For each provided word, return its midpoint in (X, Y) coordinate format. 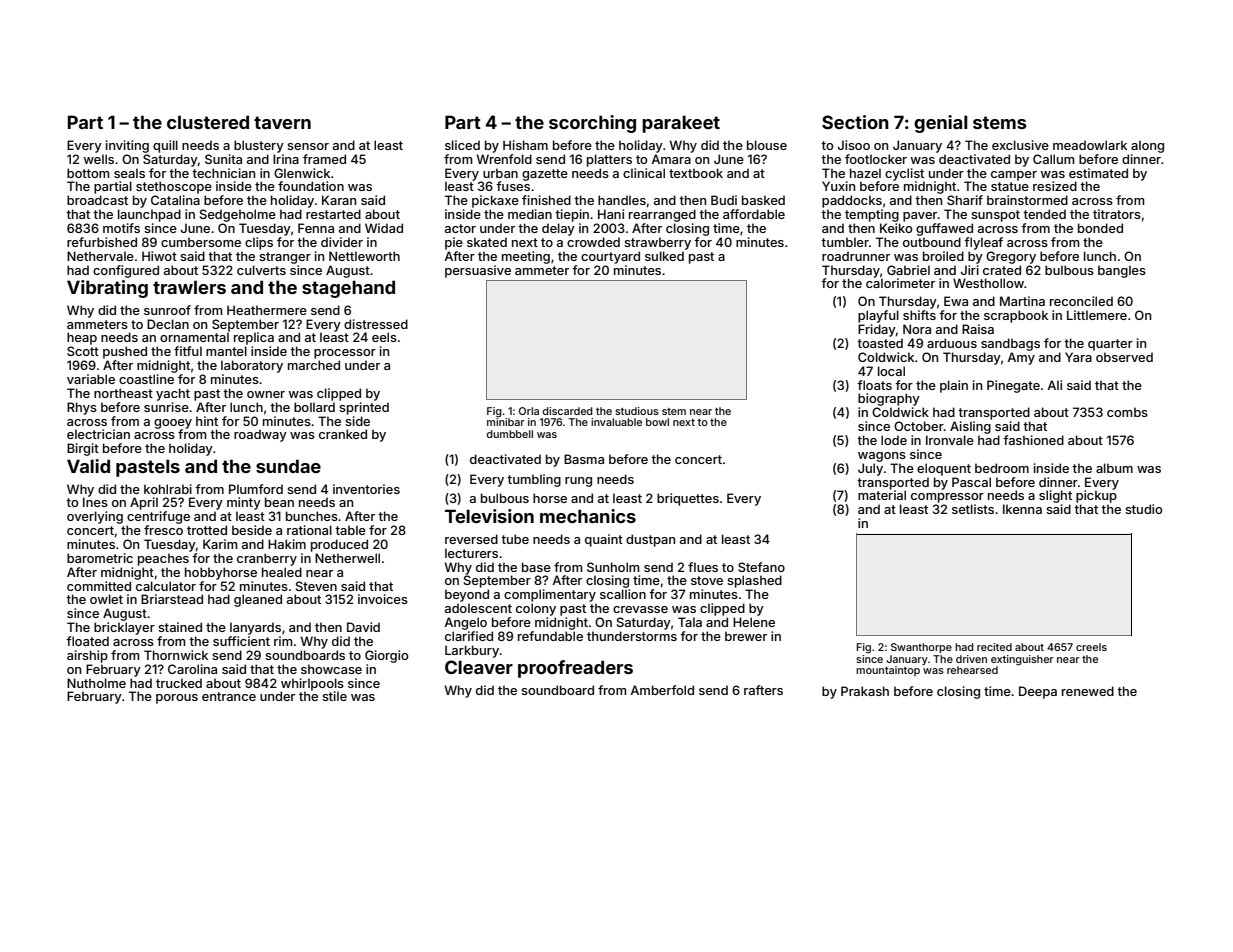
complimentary (550, 595)
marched (314, 365)
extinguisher (1022, 660)
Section (855, 122)
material (882, 495)
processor (345, 354)
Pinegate (1013, 386)
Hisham (525, 145)
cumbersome (201, 242)
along (1147, 146)
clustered (208, 122)
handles (622, 200)
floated (87, 641)
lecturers (471, 553)
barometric (100, 558)
